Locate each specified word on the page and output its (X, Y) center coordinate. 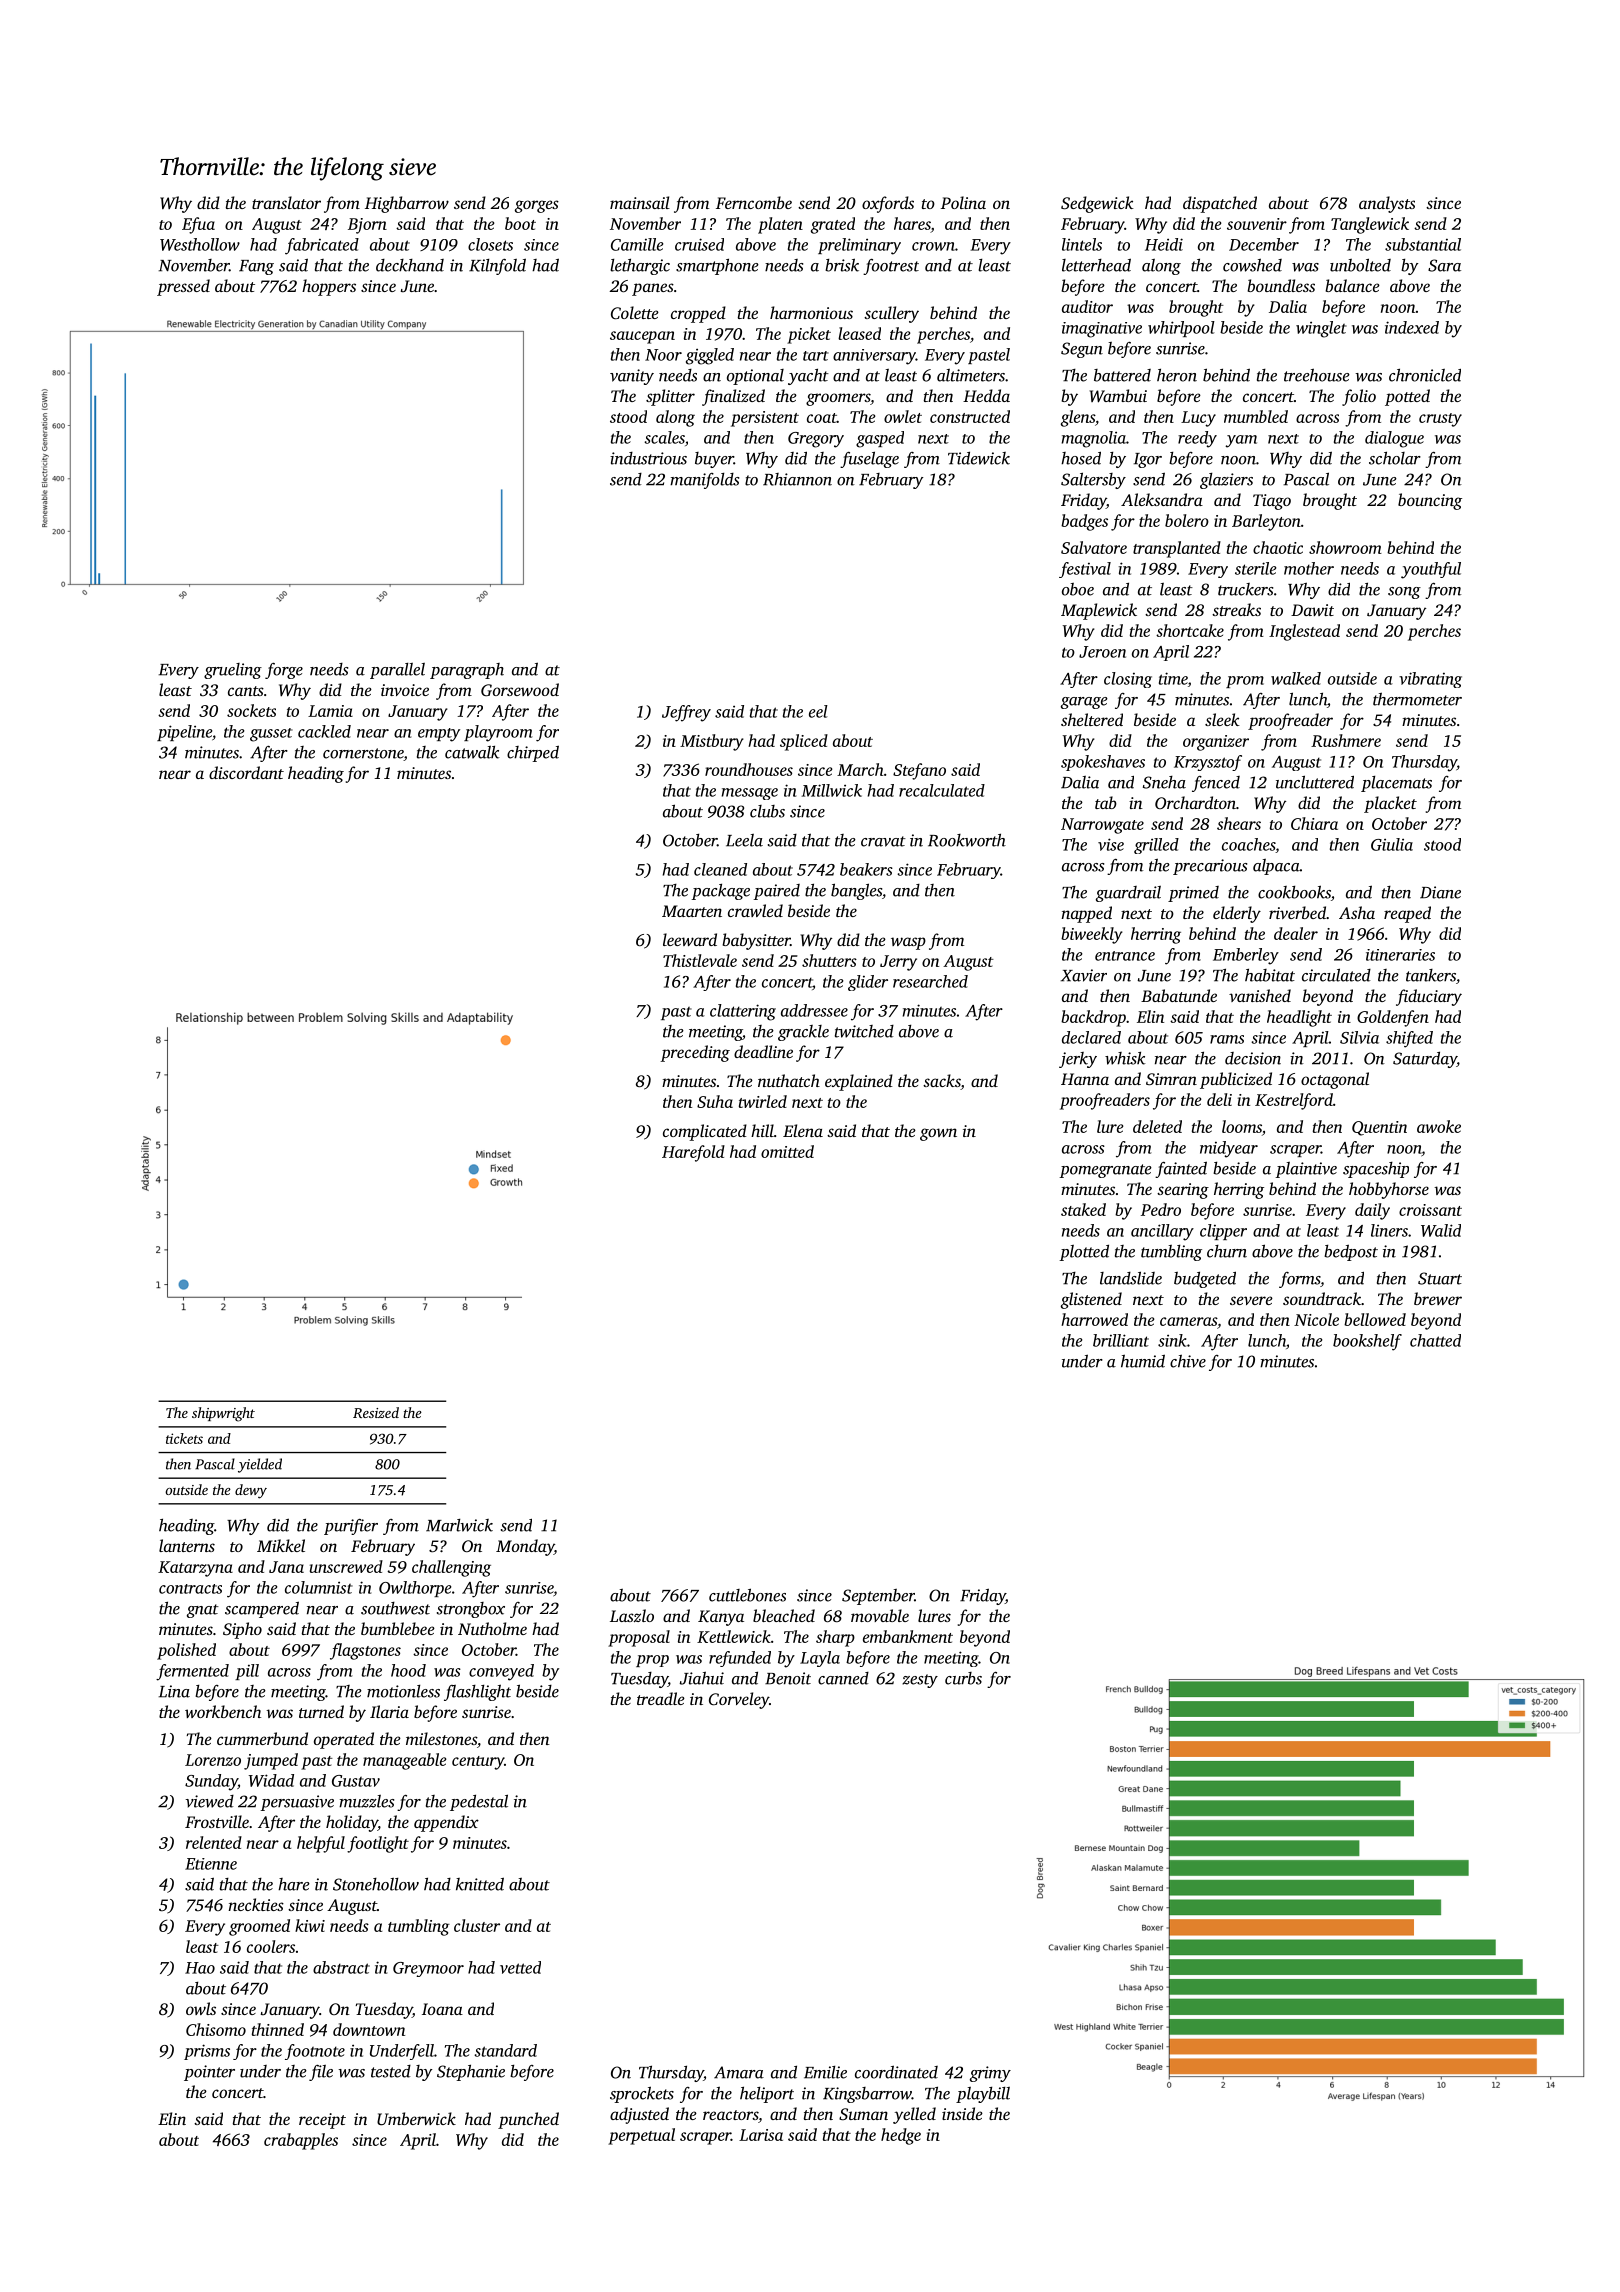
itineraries (1400, 955)
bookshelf (1367, 1342)
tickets (184, 1438)
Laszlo (632, 1615)
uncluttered (1315, 782)
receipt (322, 2121)
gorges (537, 206)
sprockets (642, 2094)
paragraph (467, 671)
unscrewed (346, 1566)
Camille (637, 244)
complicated (705, 1132)
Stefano (919, 771)
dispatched (1220, 204)
